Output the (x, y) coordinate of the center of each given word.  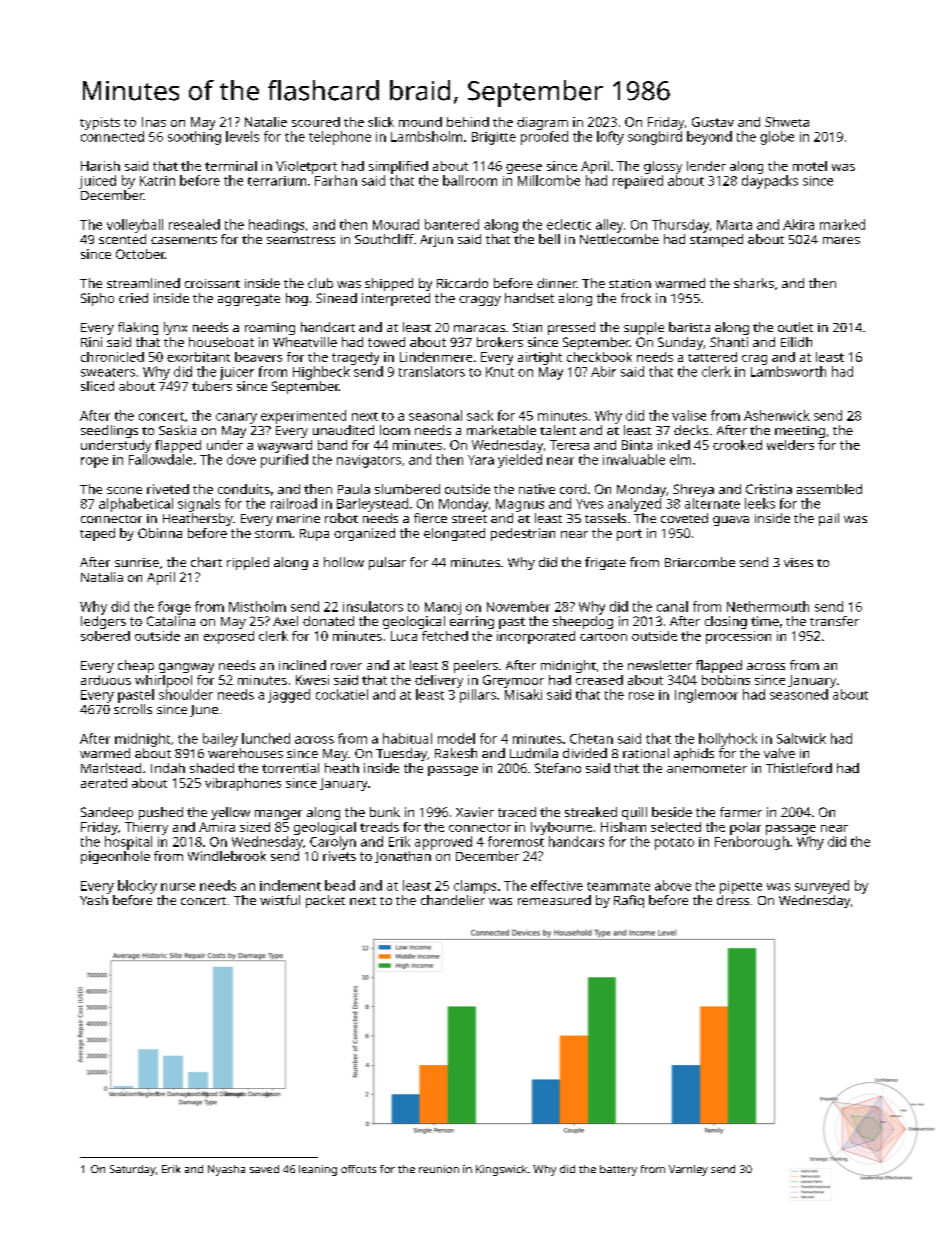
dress (733, 900)
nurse (178, 887)
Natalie (266, 122)
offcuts (358, 1169)
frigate (605, 563)
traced (517, 812)
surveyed (822, 887)
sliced (97, 386)
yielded (520, 461)
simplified (398, 167)
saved (264, 1169)
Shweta (787, 122)
